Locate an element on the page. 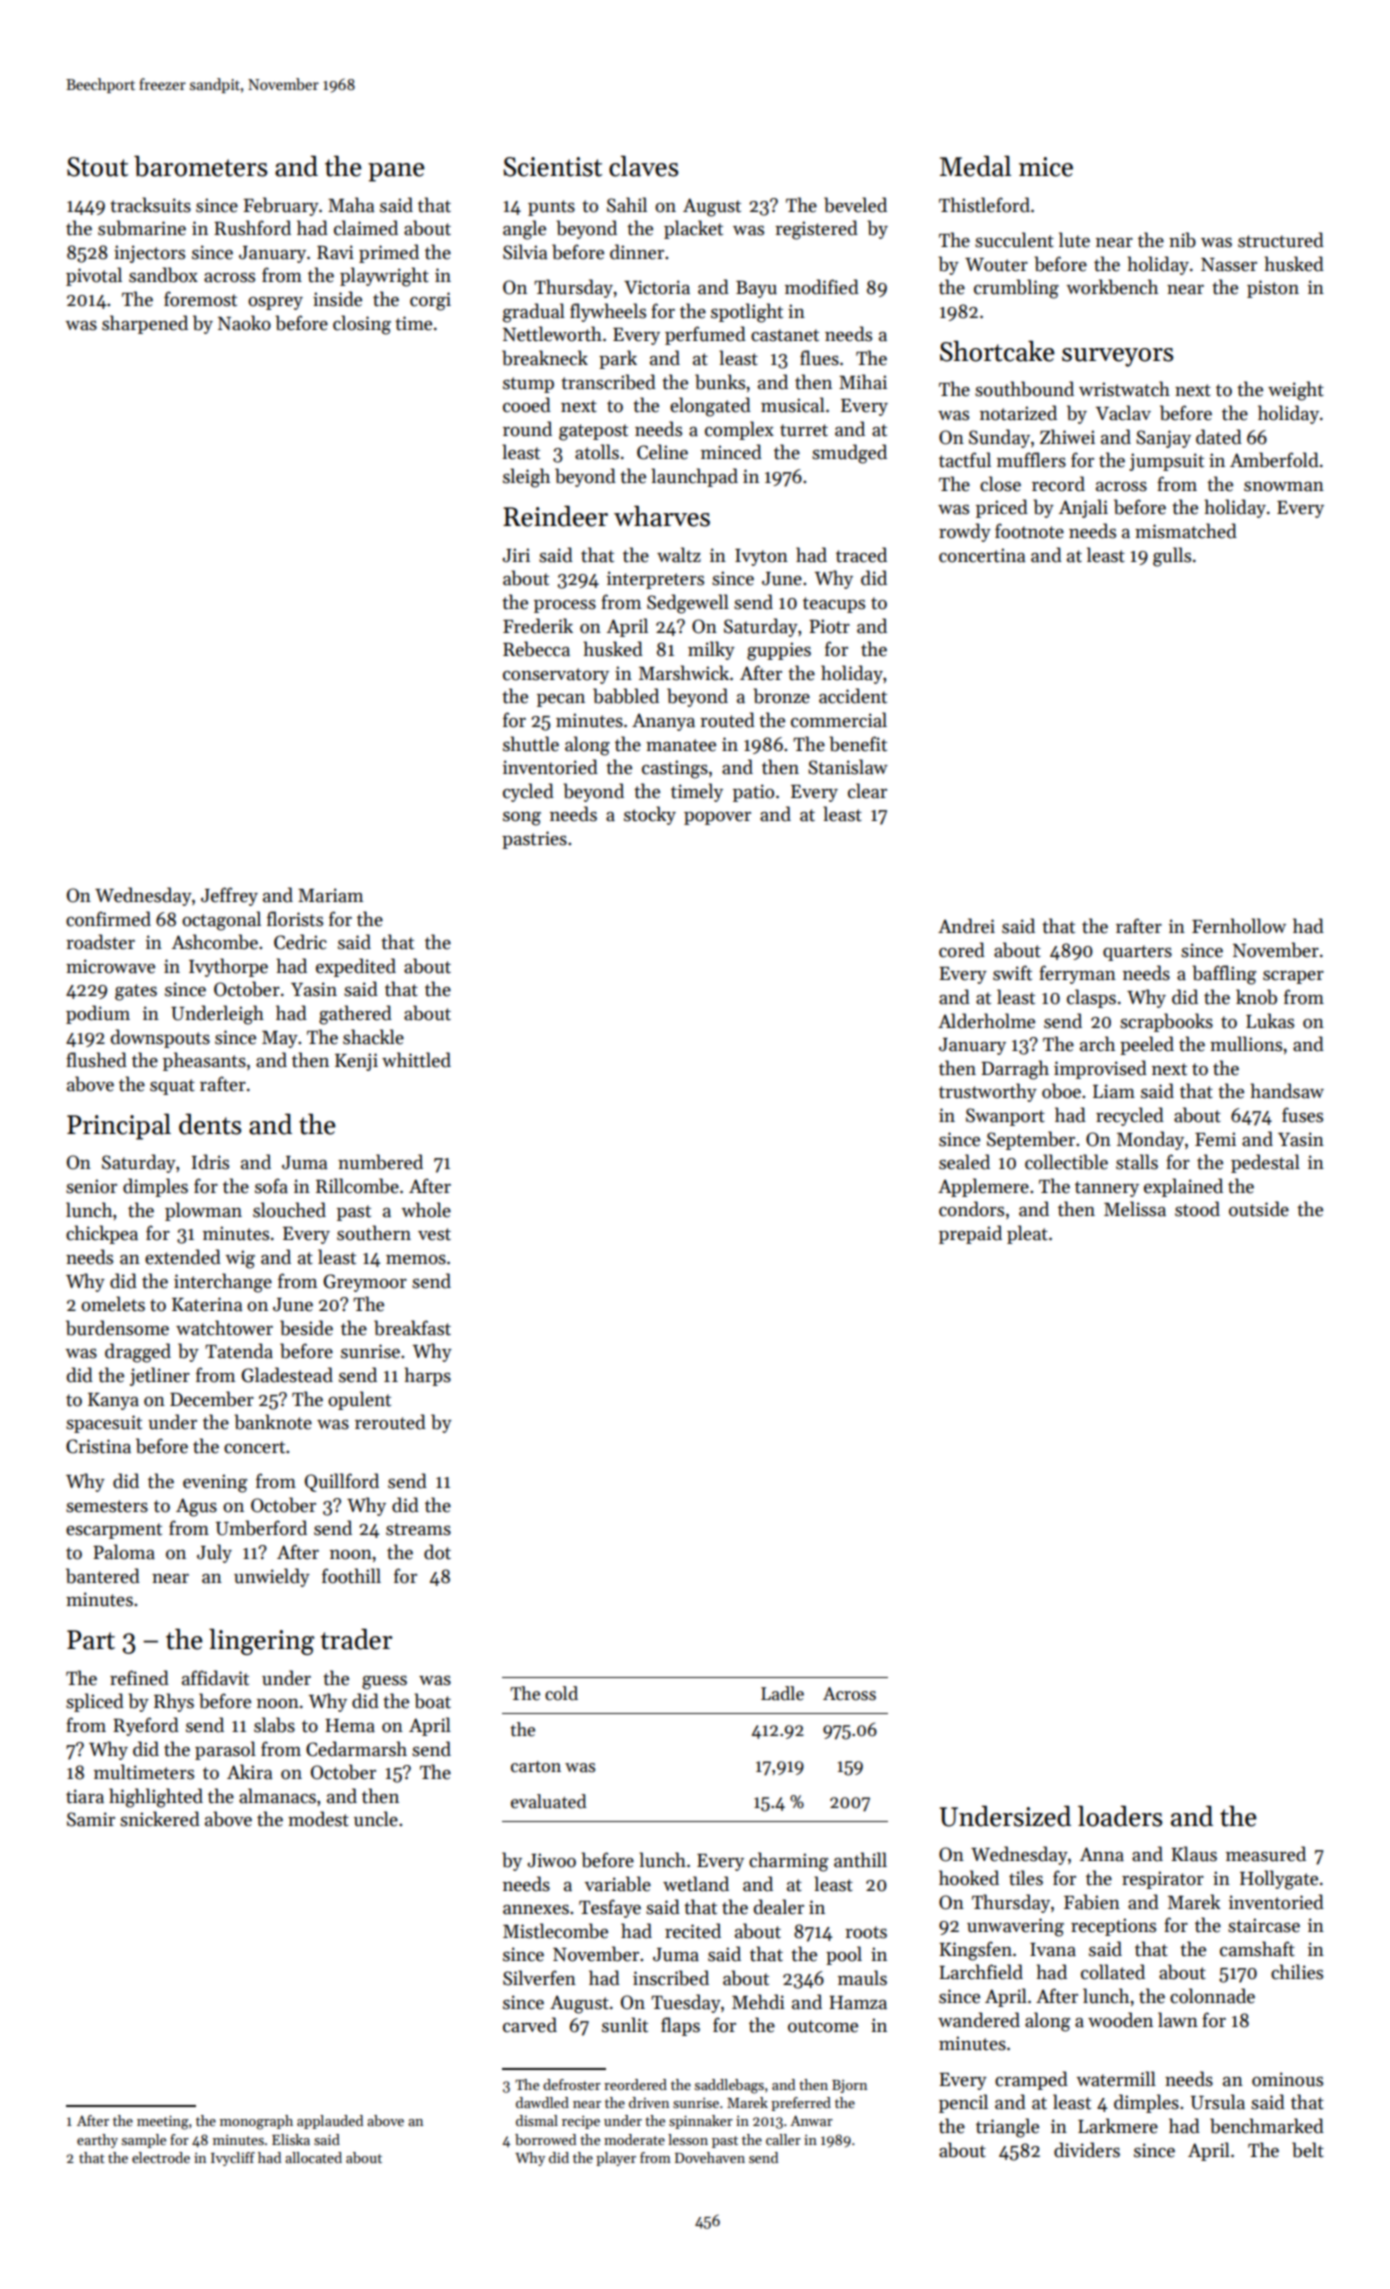 This page has height=2289, width=1390. sleigh is located at coordinates (526, 478).
